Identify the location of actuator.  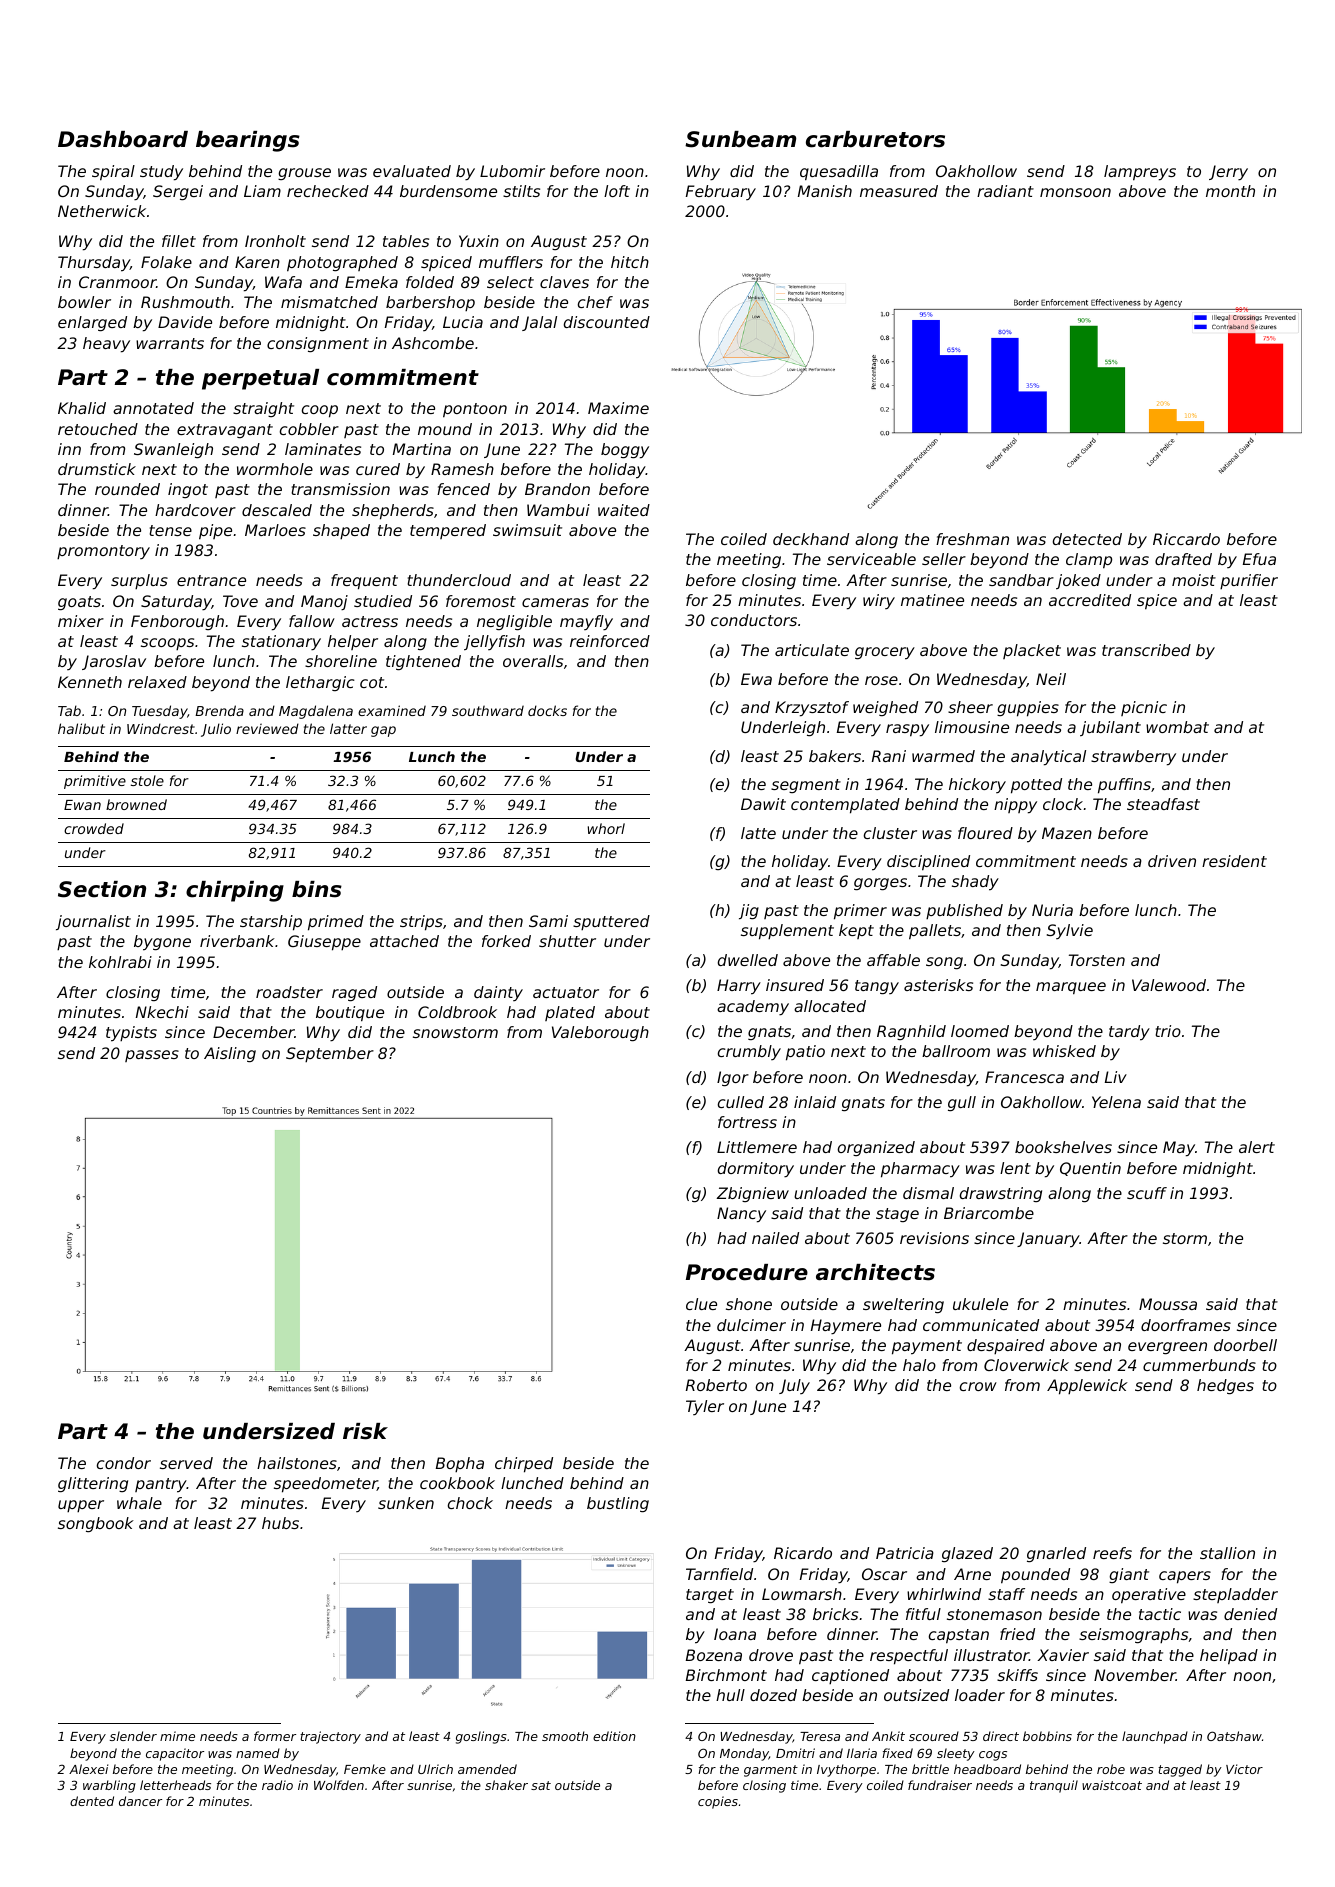
(566, 992).
